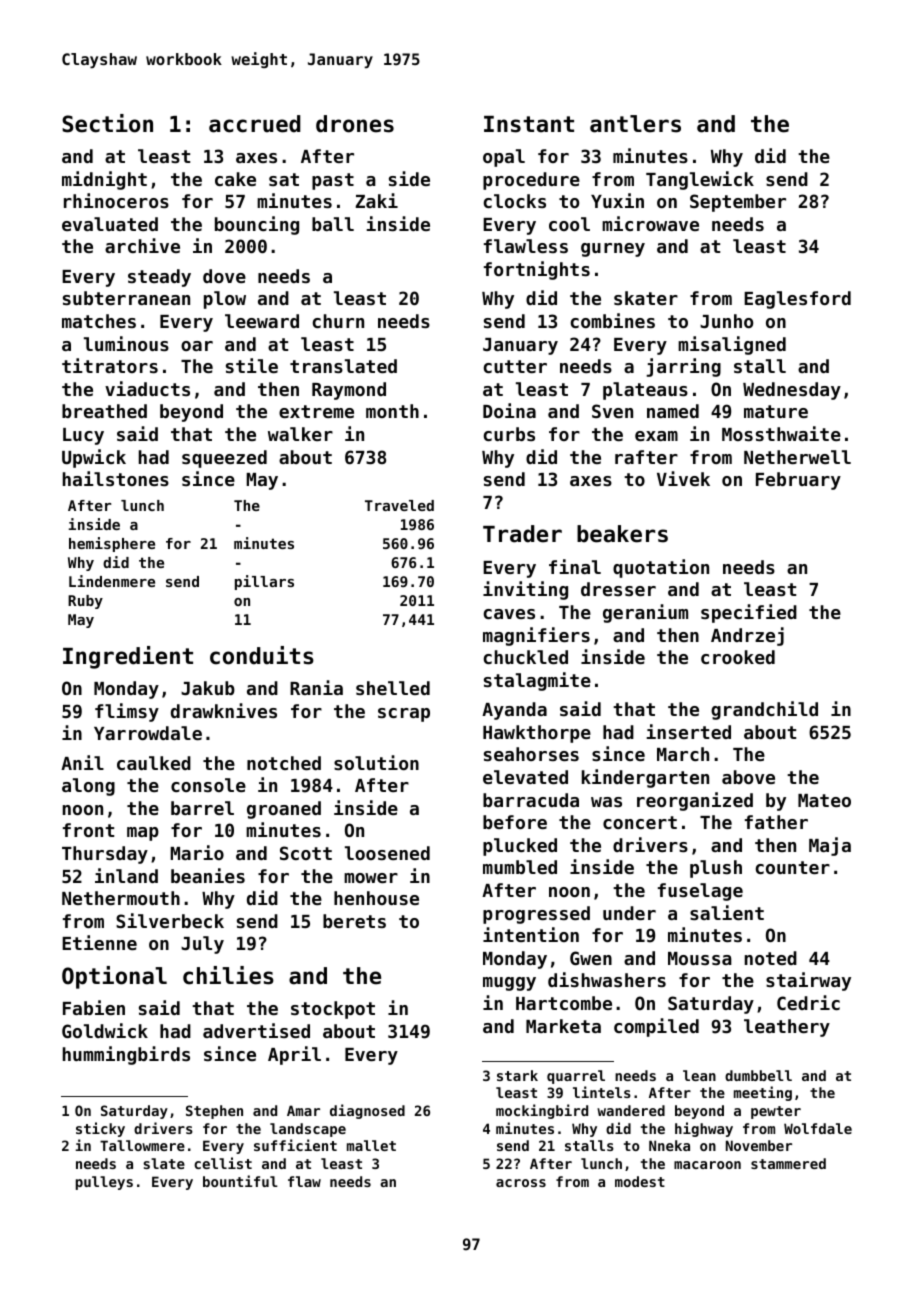 The image size is (924, 1314). I want to click on Ruby, so click(85, 602).
